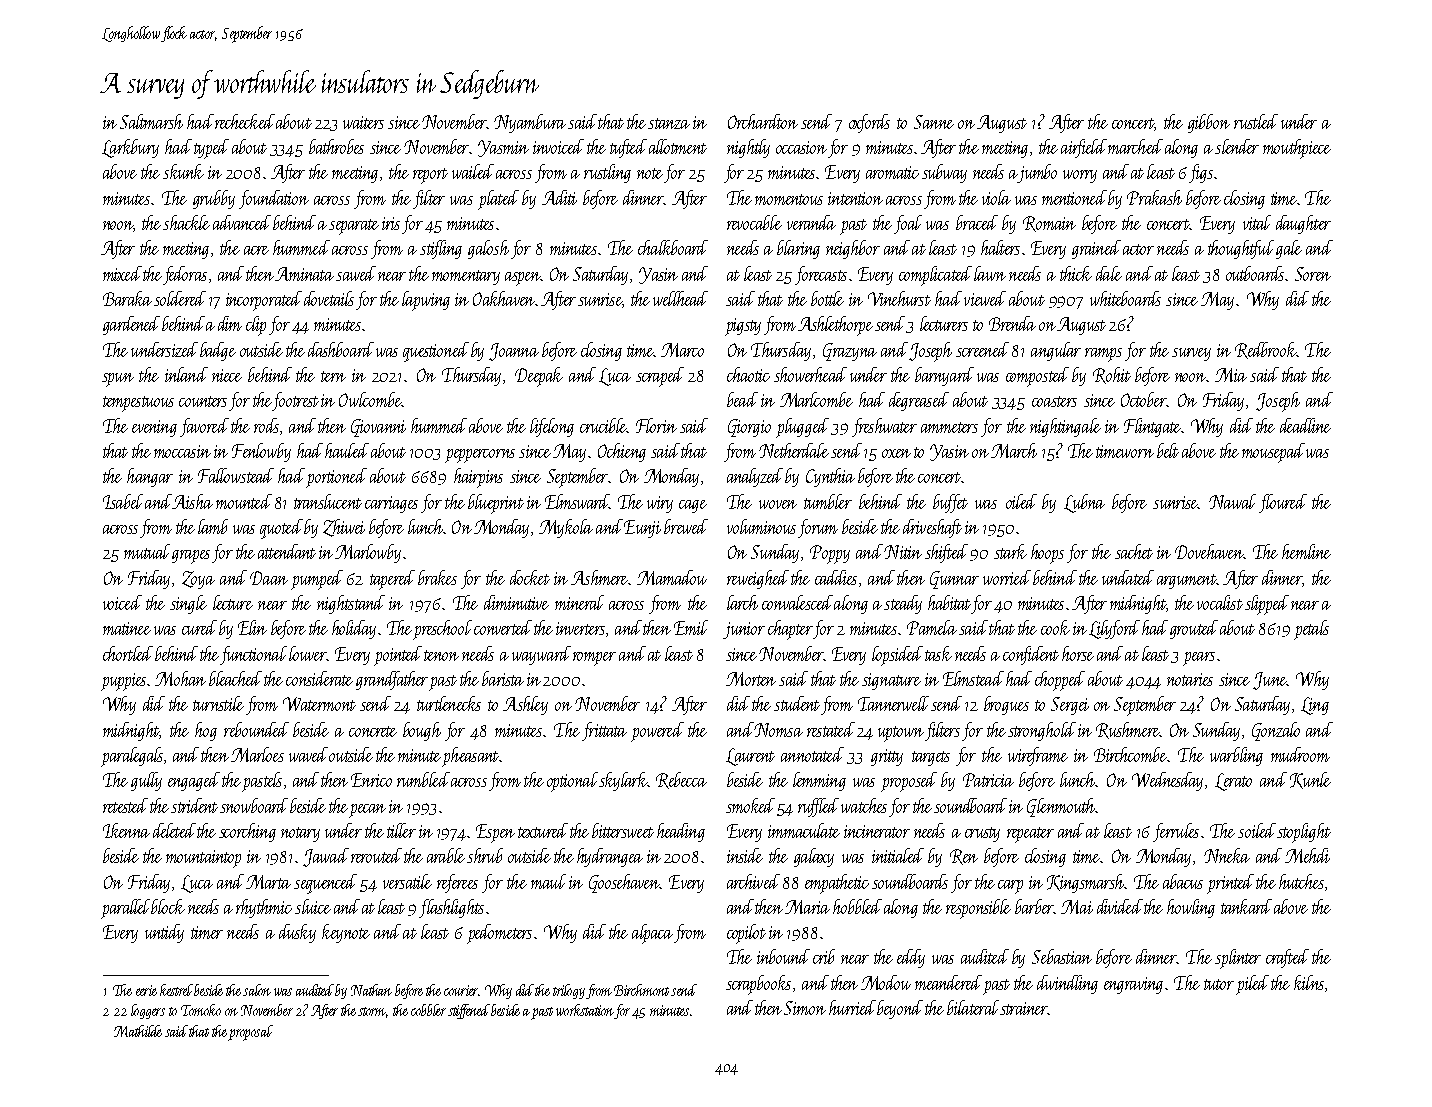 The image size is (1432, 1107). I want to click on Sanne, so click(934, 122).
